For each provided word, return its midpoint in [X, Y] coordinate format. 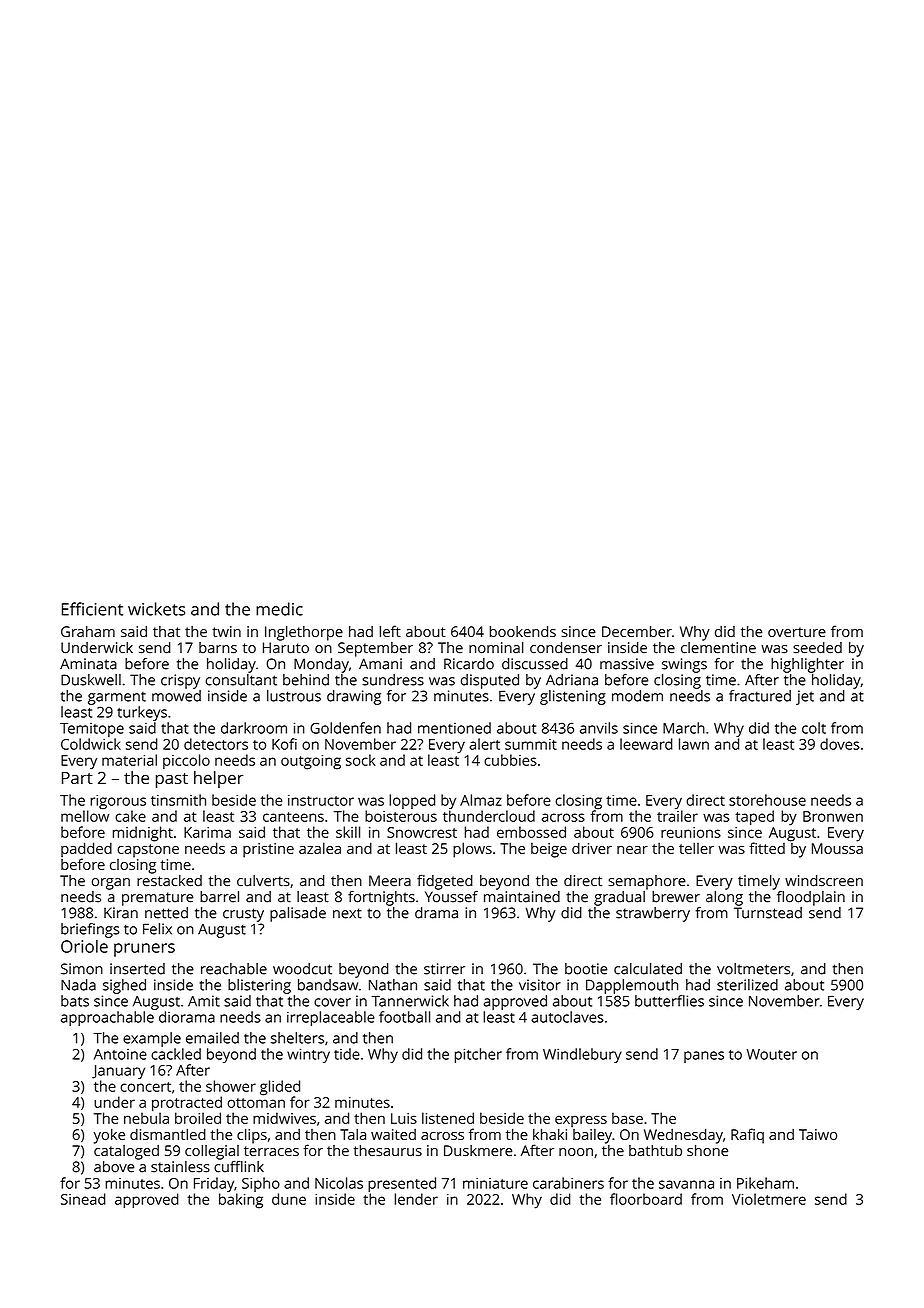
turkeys [142, 713]
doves [840, 744]
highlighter [807, 665]
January [118, 1072]
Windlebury [582, 1055]
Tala [353, 1134]
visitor [540, 985]
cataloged [126, 1152]
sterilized [747, 985]
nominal [496, 648]
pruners [144, 950]
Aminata [88, 664]
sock [361, 760]
